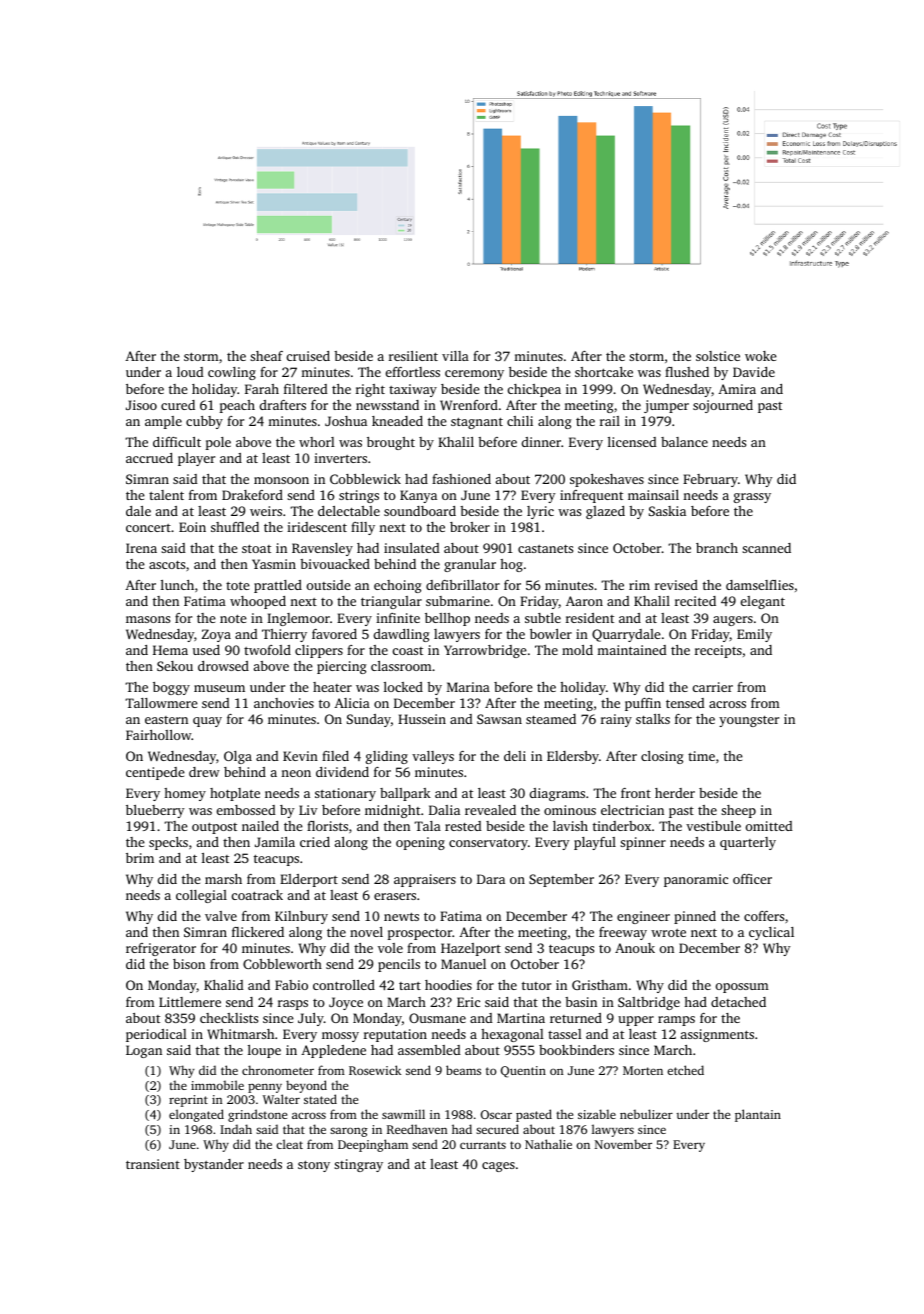 The height and width of the screenshot is (1314, 924). Describe the element at coordinates (148, 619) in the screenshot. I see `masons` at that location.
